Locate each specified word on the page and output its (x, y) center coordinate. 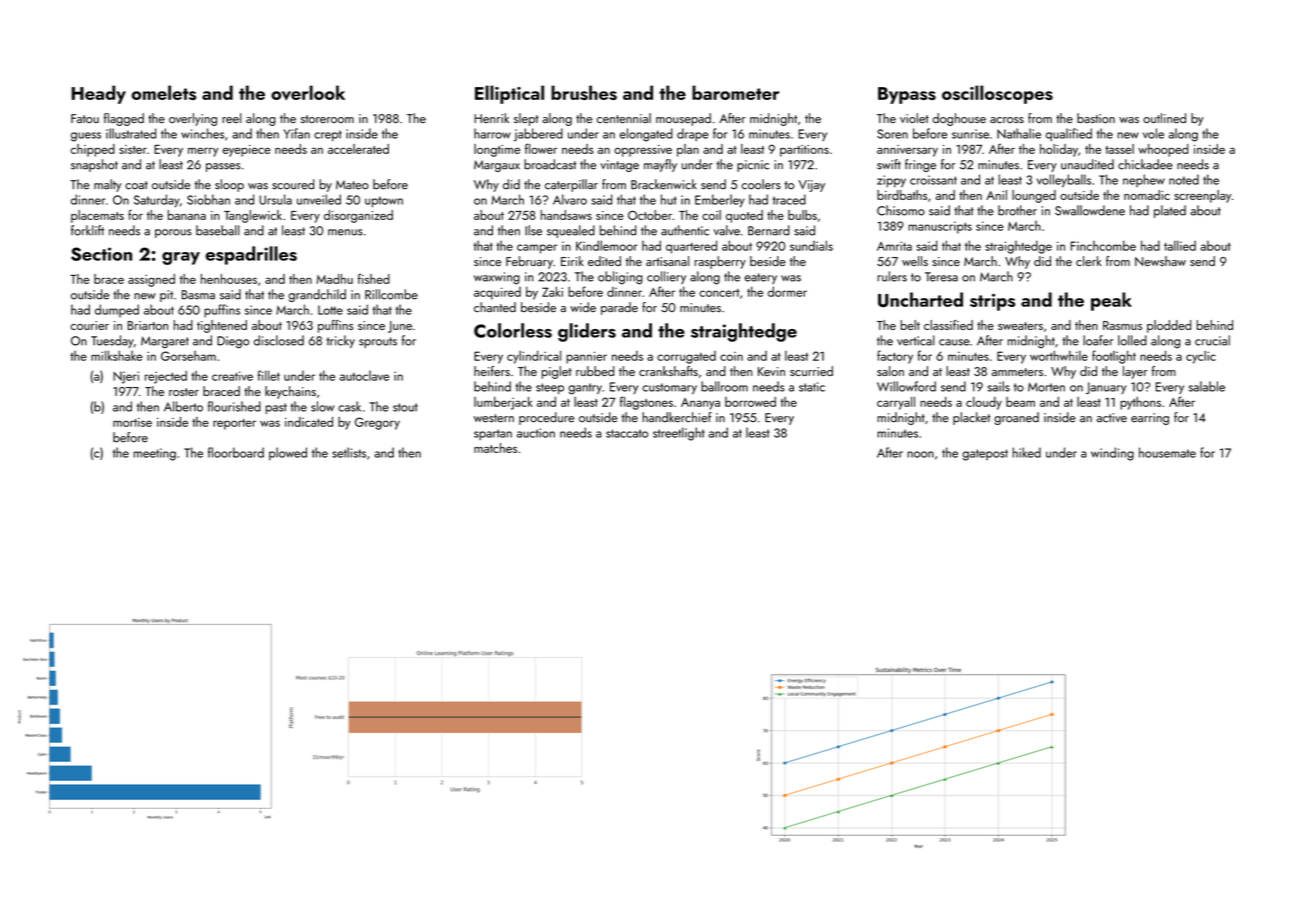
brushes (584, 92)
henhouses (229, 279)
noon (920, 454)
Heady (99, 94)
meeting (155, 454)
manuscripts (940, 227)
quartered (691, 247)
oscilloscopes (997, 94)
